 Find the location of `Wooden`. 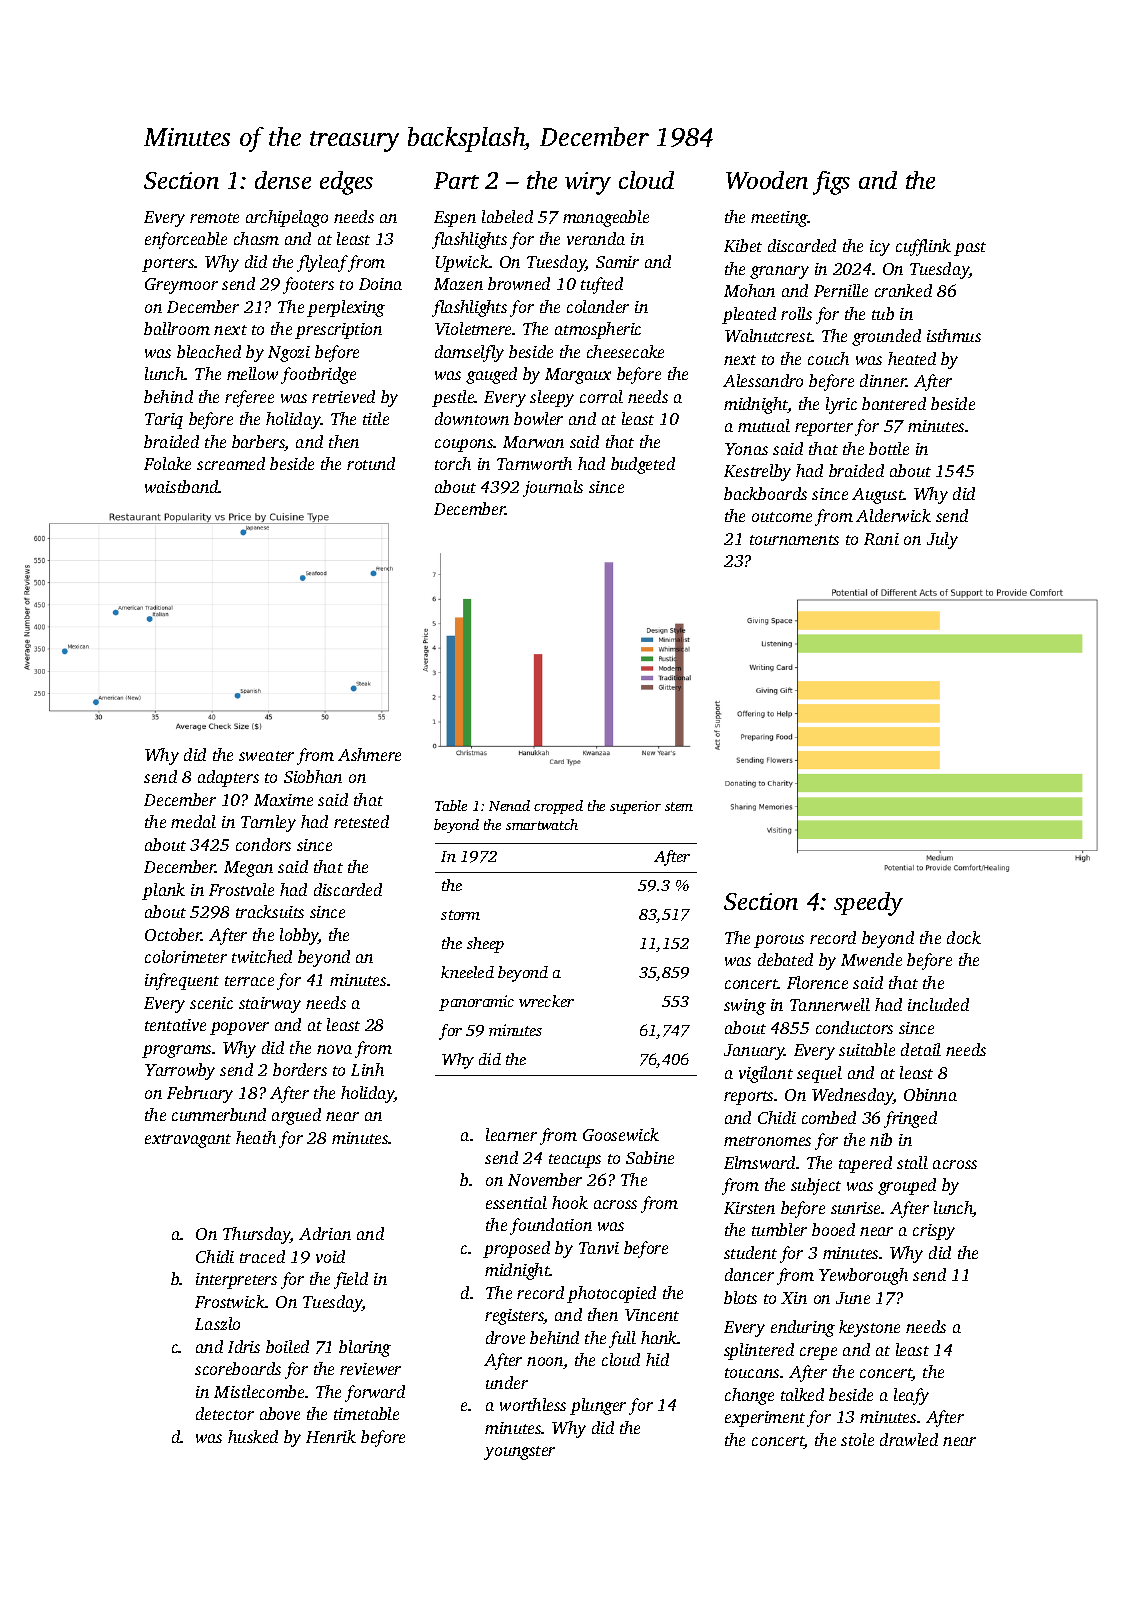

Wooden is located at coordinates (767, 180).
